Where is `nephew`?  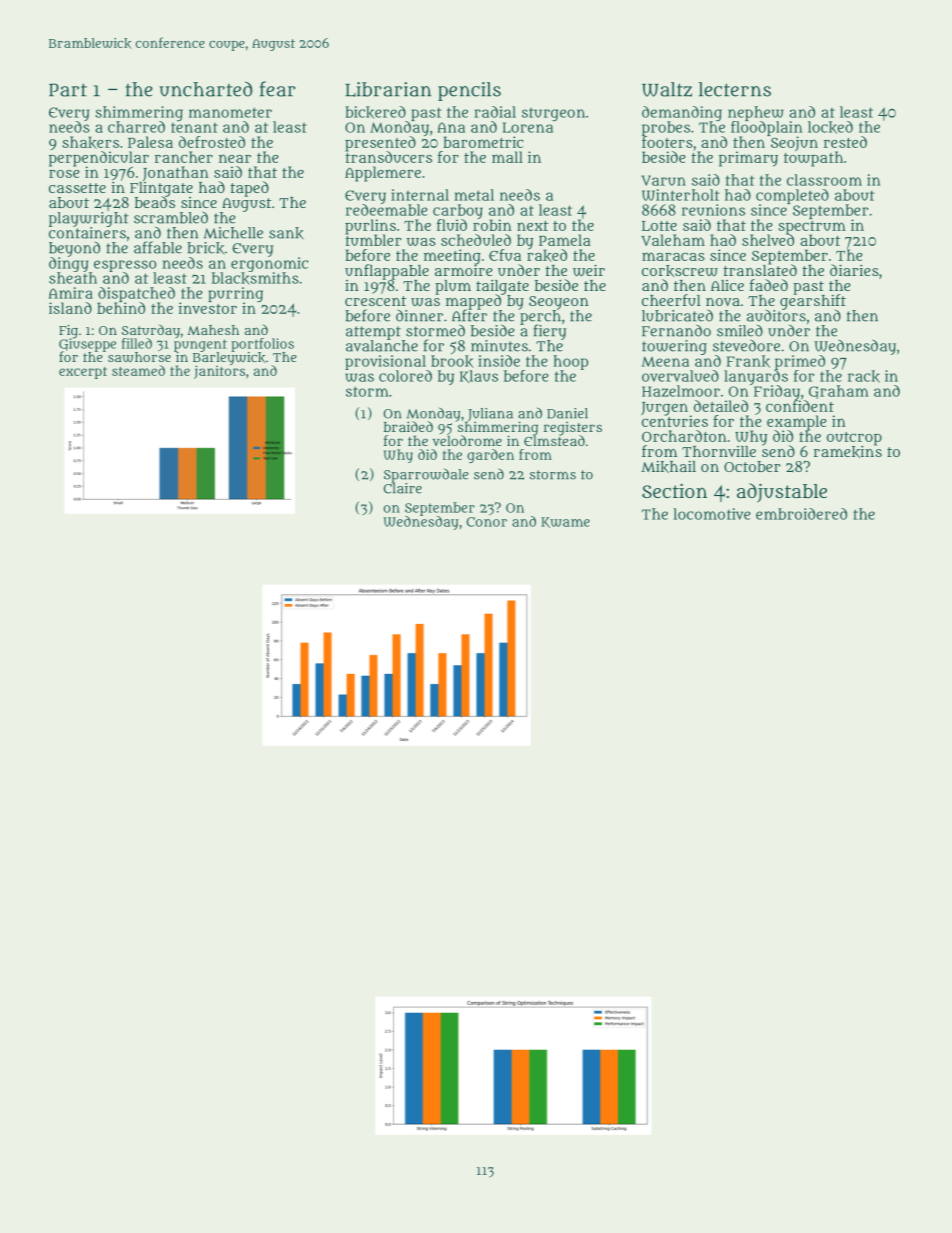
nephew is located at coordinates (756, 113).
